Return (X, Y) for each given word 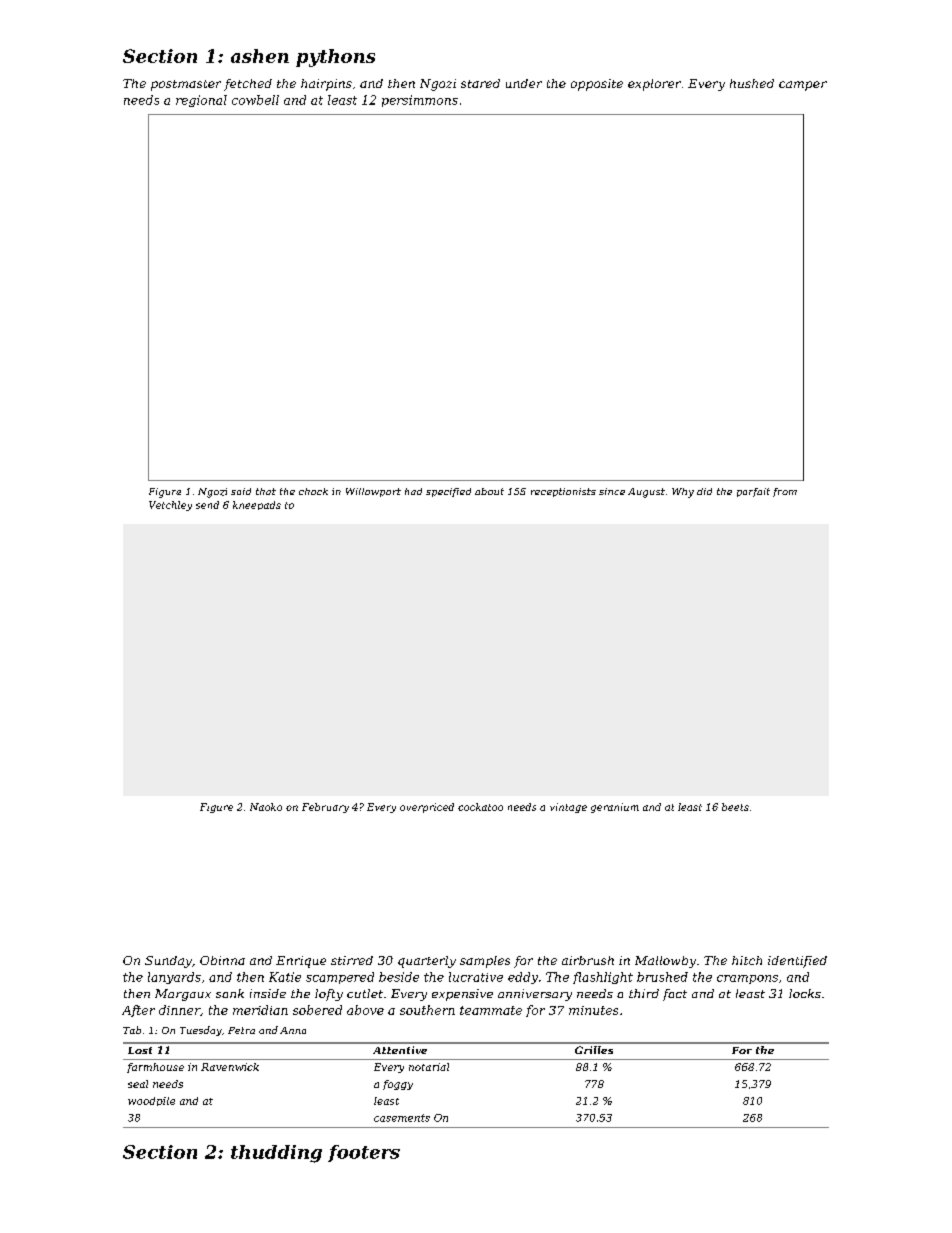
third (644, 993)
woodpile (151, 1101)
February (325, 808)
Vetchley (170, 506)
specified (448, 492)
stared (480, 83)
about (489, 491)
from (785, 492)
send (207, 505)
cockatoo (480, 807)
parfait (753, 492)
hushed (752, 83)
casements (402, 1118)
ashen (260, 56)
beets (735, 807)
